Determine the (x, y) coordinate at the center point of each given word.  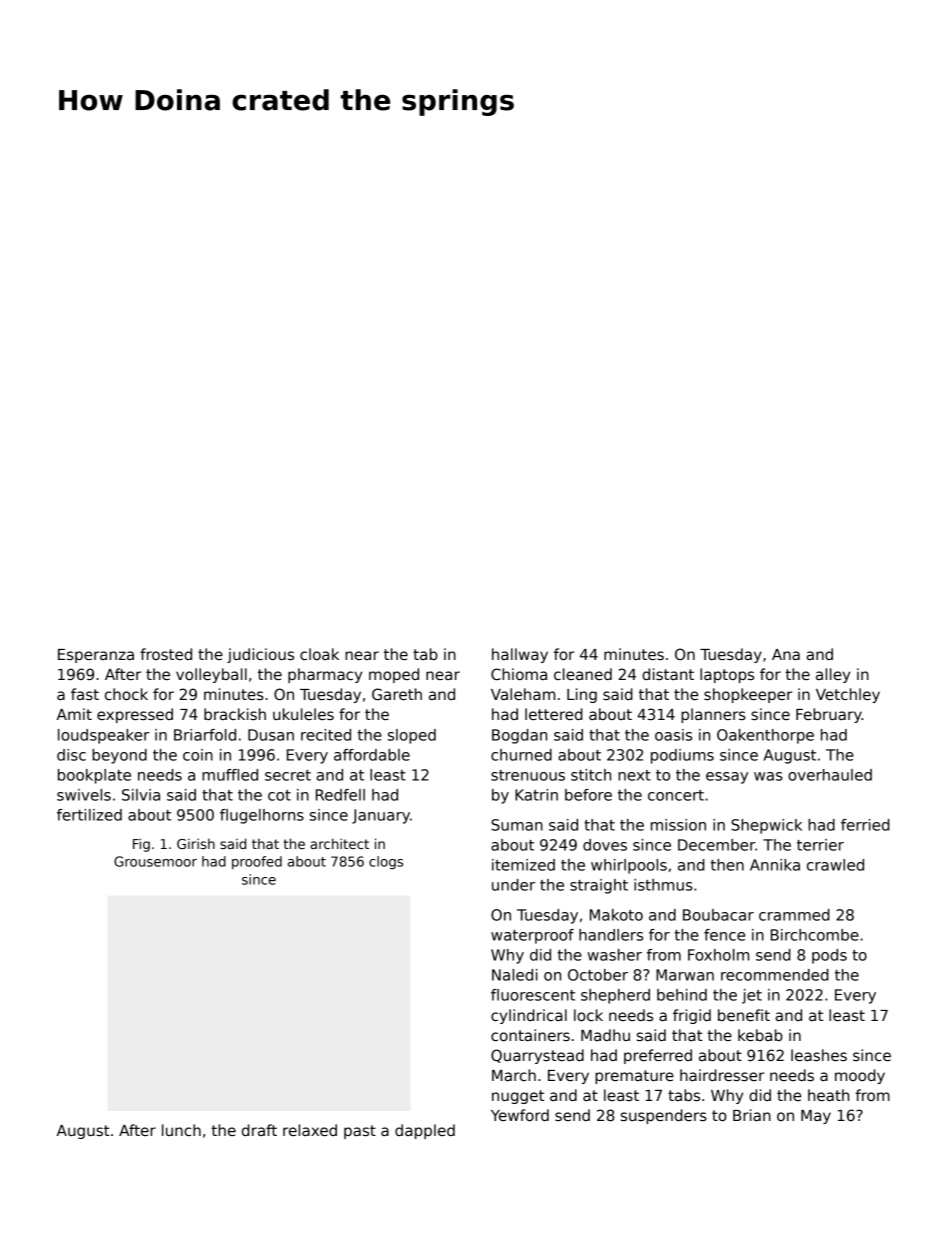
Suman (517, 825)
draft (259, 1130)
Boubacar (718, 915)
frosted (166, 654)
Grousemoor (155, 861)
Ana (786, 654)
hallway (520, 655)
